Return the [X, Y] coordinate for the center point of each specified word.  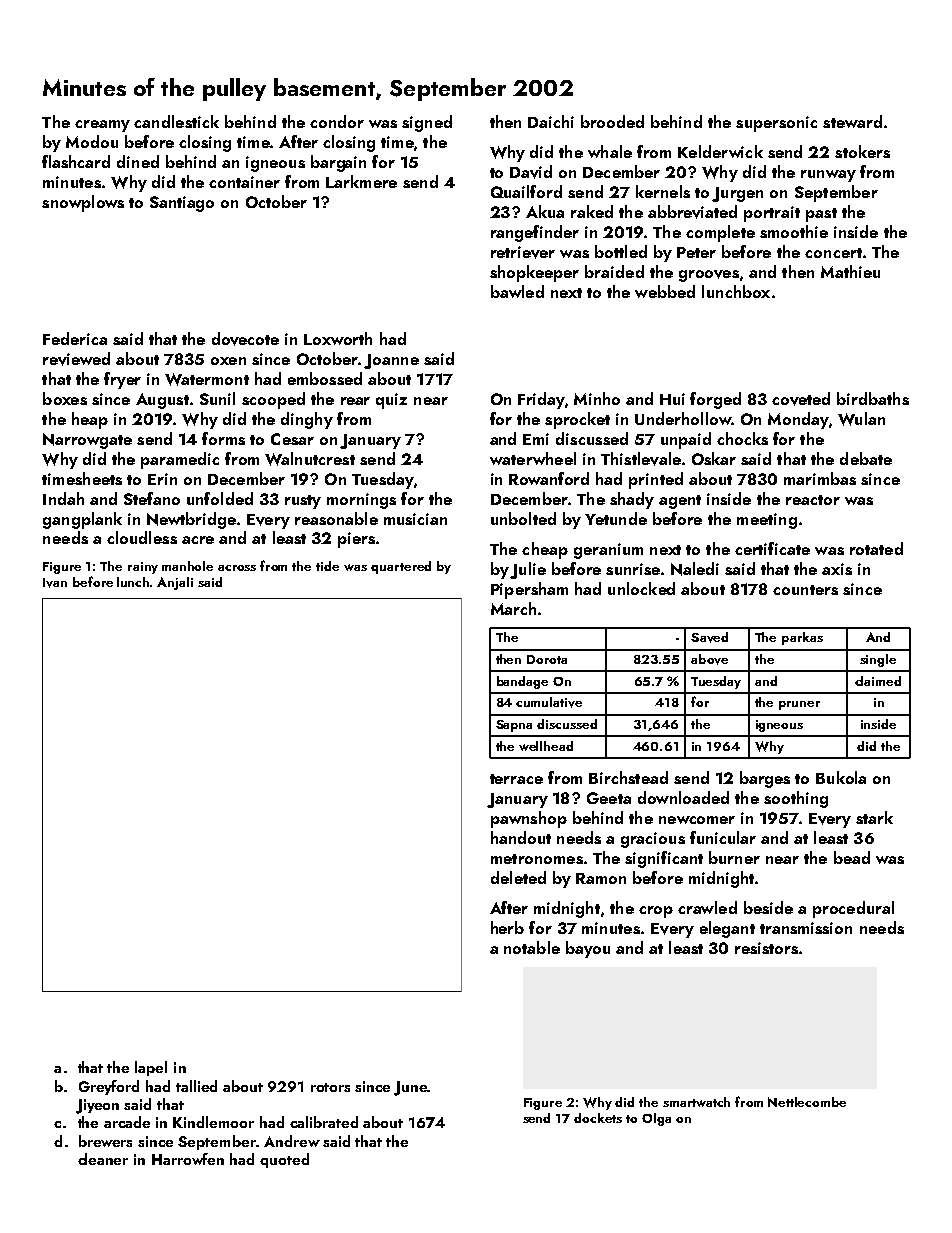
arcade [127, 1122]
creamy [102, 126]
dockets [598, 1118]
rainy [143, 568]
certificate [772, 548]
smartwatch [696, 1102]
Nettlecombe [807, 1102]
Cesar [292, 439]
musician [415, 519]
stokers [862, 151]
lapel [151, 1068]
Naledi [695, 569]
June [410, 1088]
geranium [608, 551]
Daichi [551, 121]
